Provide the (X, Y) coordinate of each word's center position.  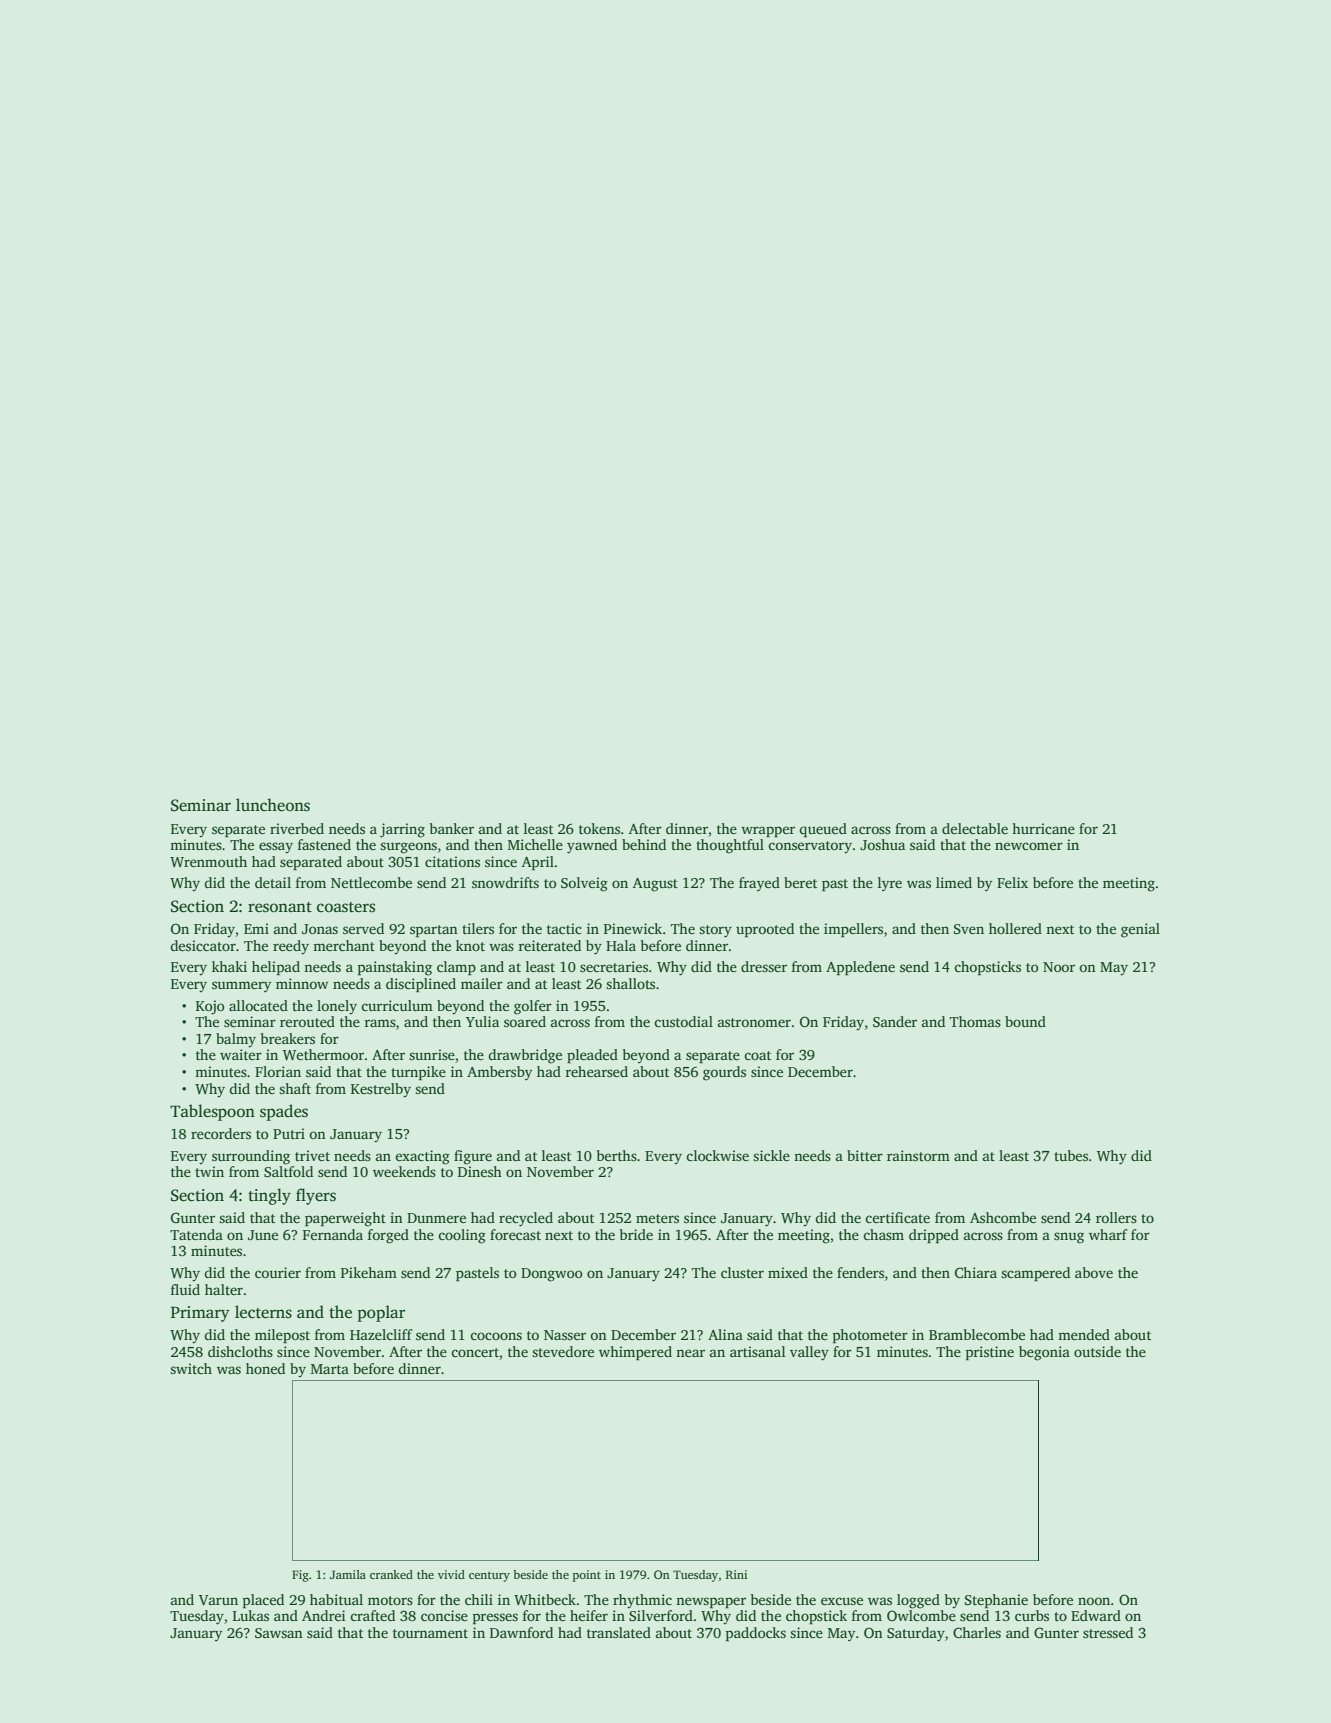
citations (452, 861)
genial (1140, 930)
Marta (330, 1369)
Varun (218, 1600)
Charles (977, 1632)
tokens (599, 828)
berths (617, 1155)
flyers (316, 1196)
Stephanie (996, 1601)
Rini (736, 1574)
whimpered (635, 1353)
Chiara (976, 1272)
